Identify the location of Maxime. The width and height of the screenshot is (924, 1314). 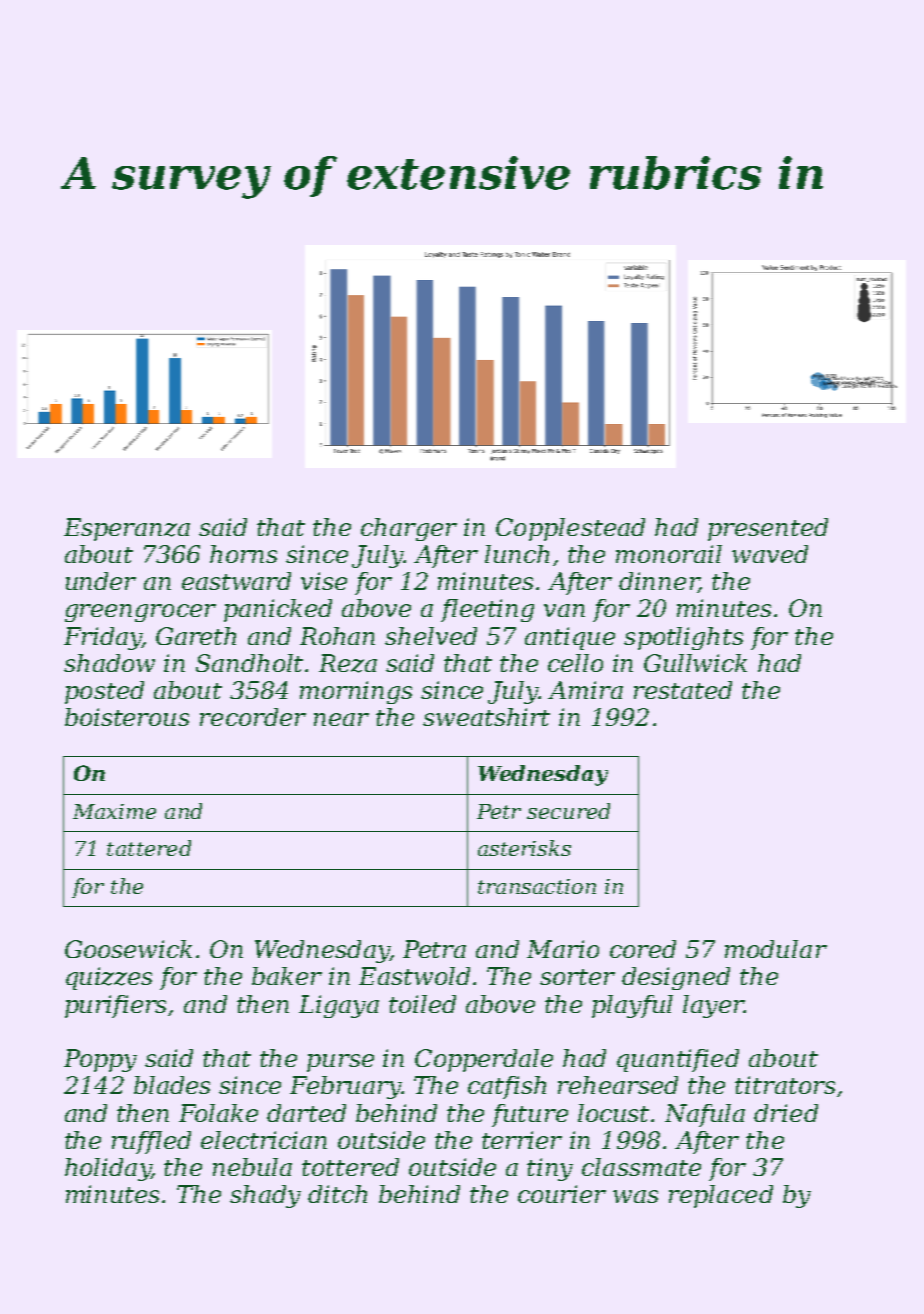
(114, 811).
